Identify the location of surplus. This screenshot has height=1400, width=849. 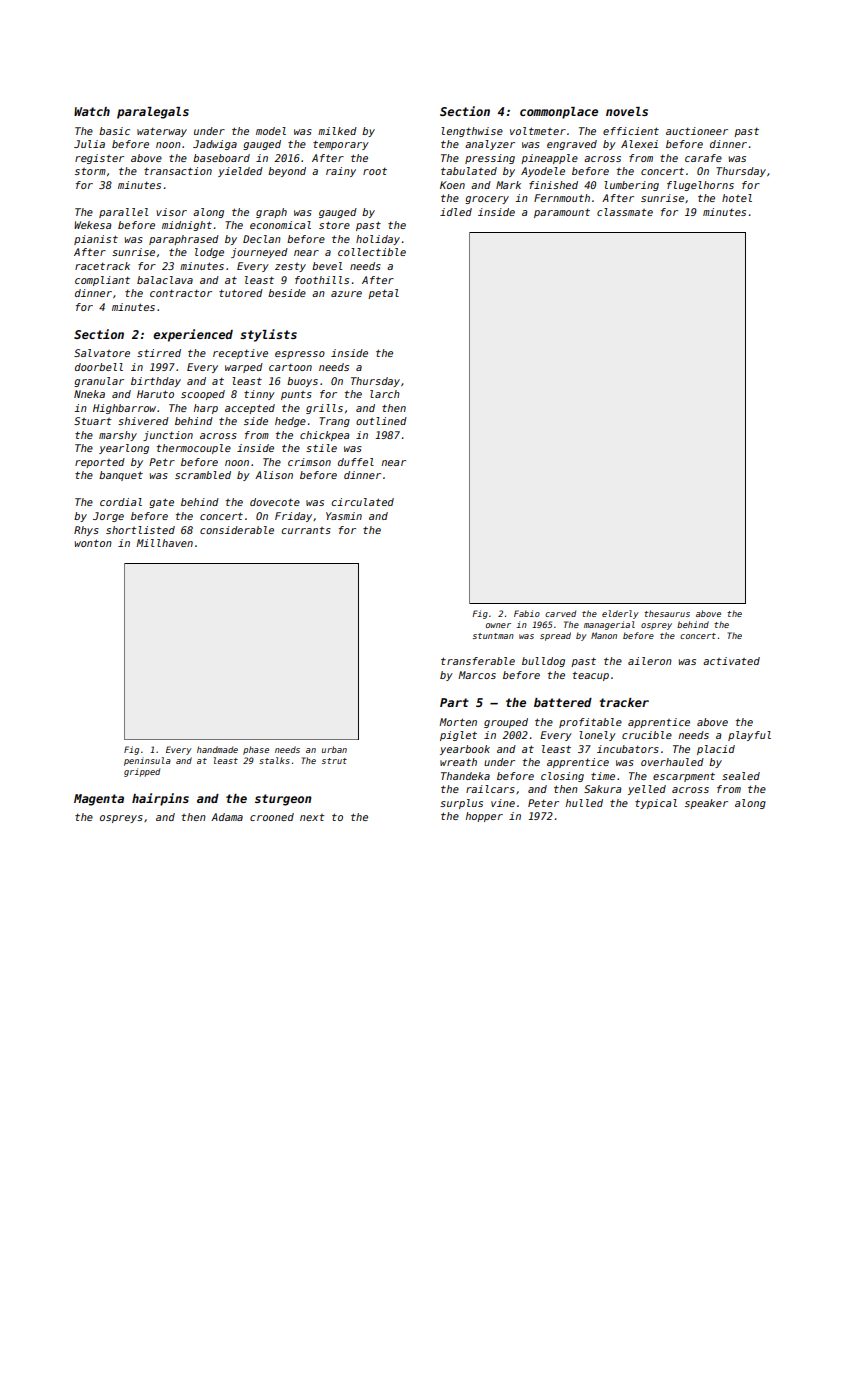
(461, 804).
